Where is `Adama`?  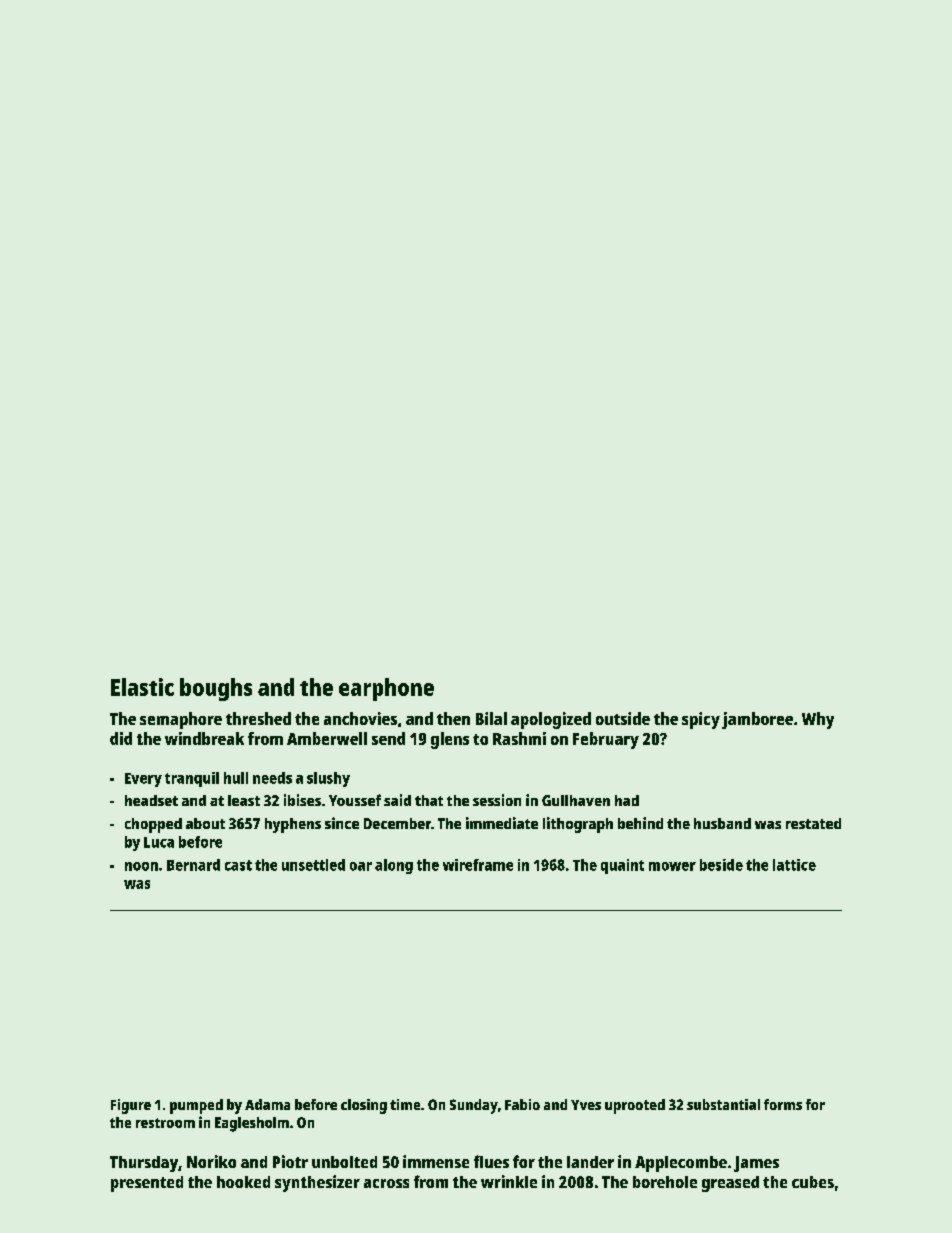
Adama is located at coordinates (267, 1104).
